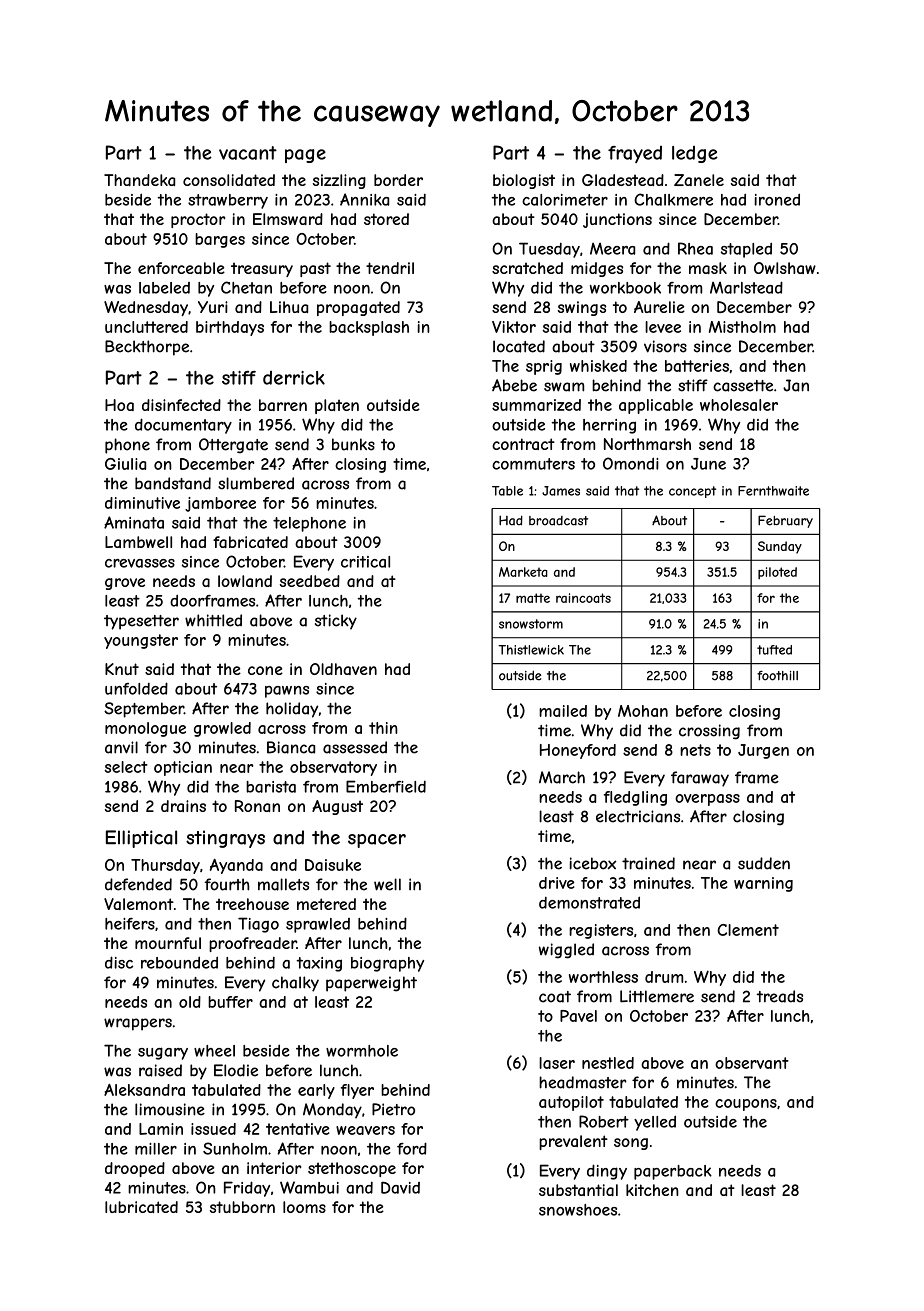  I want to click on select, so click(126, 767).
